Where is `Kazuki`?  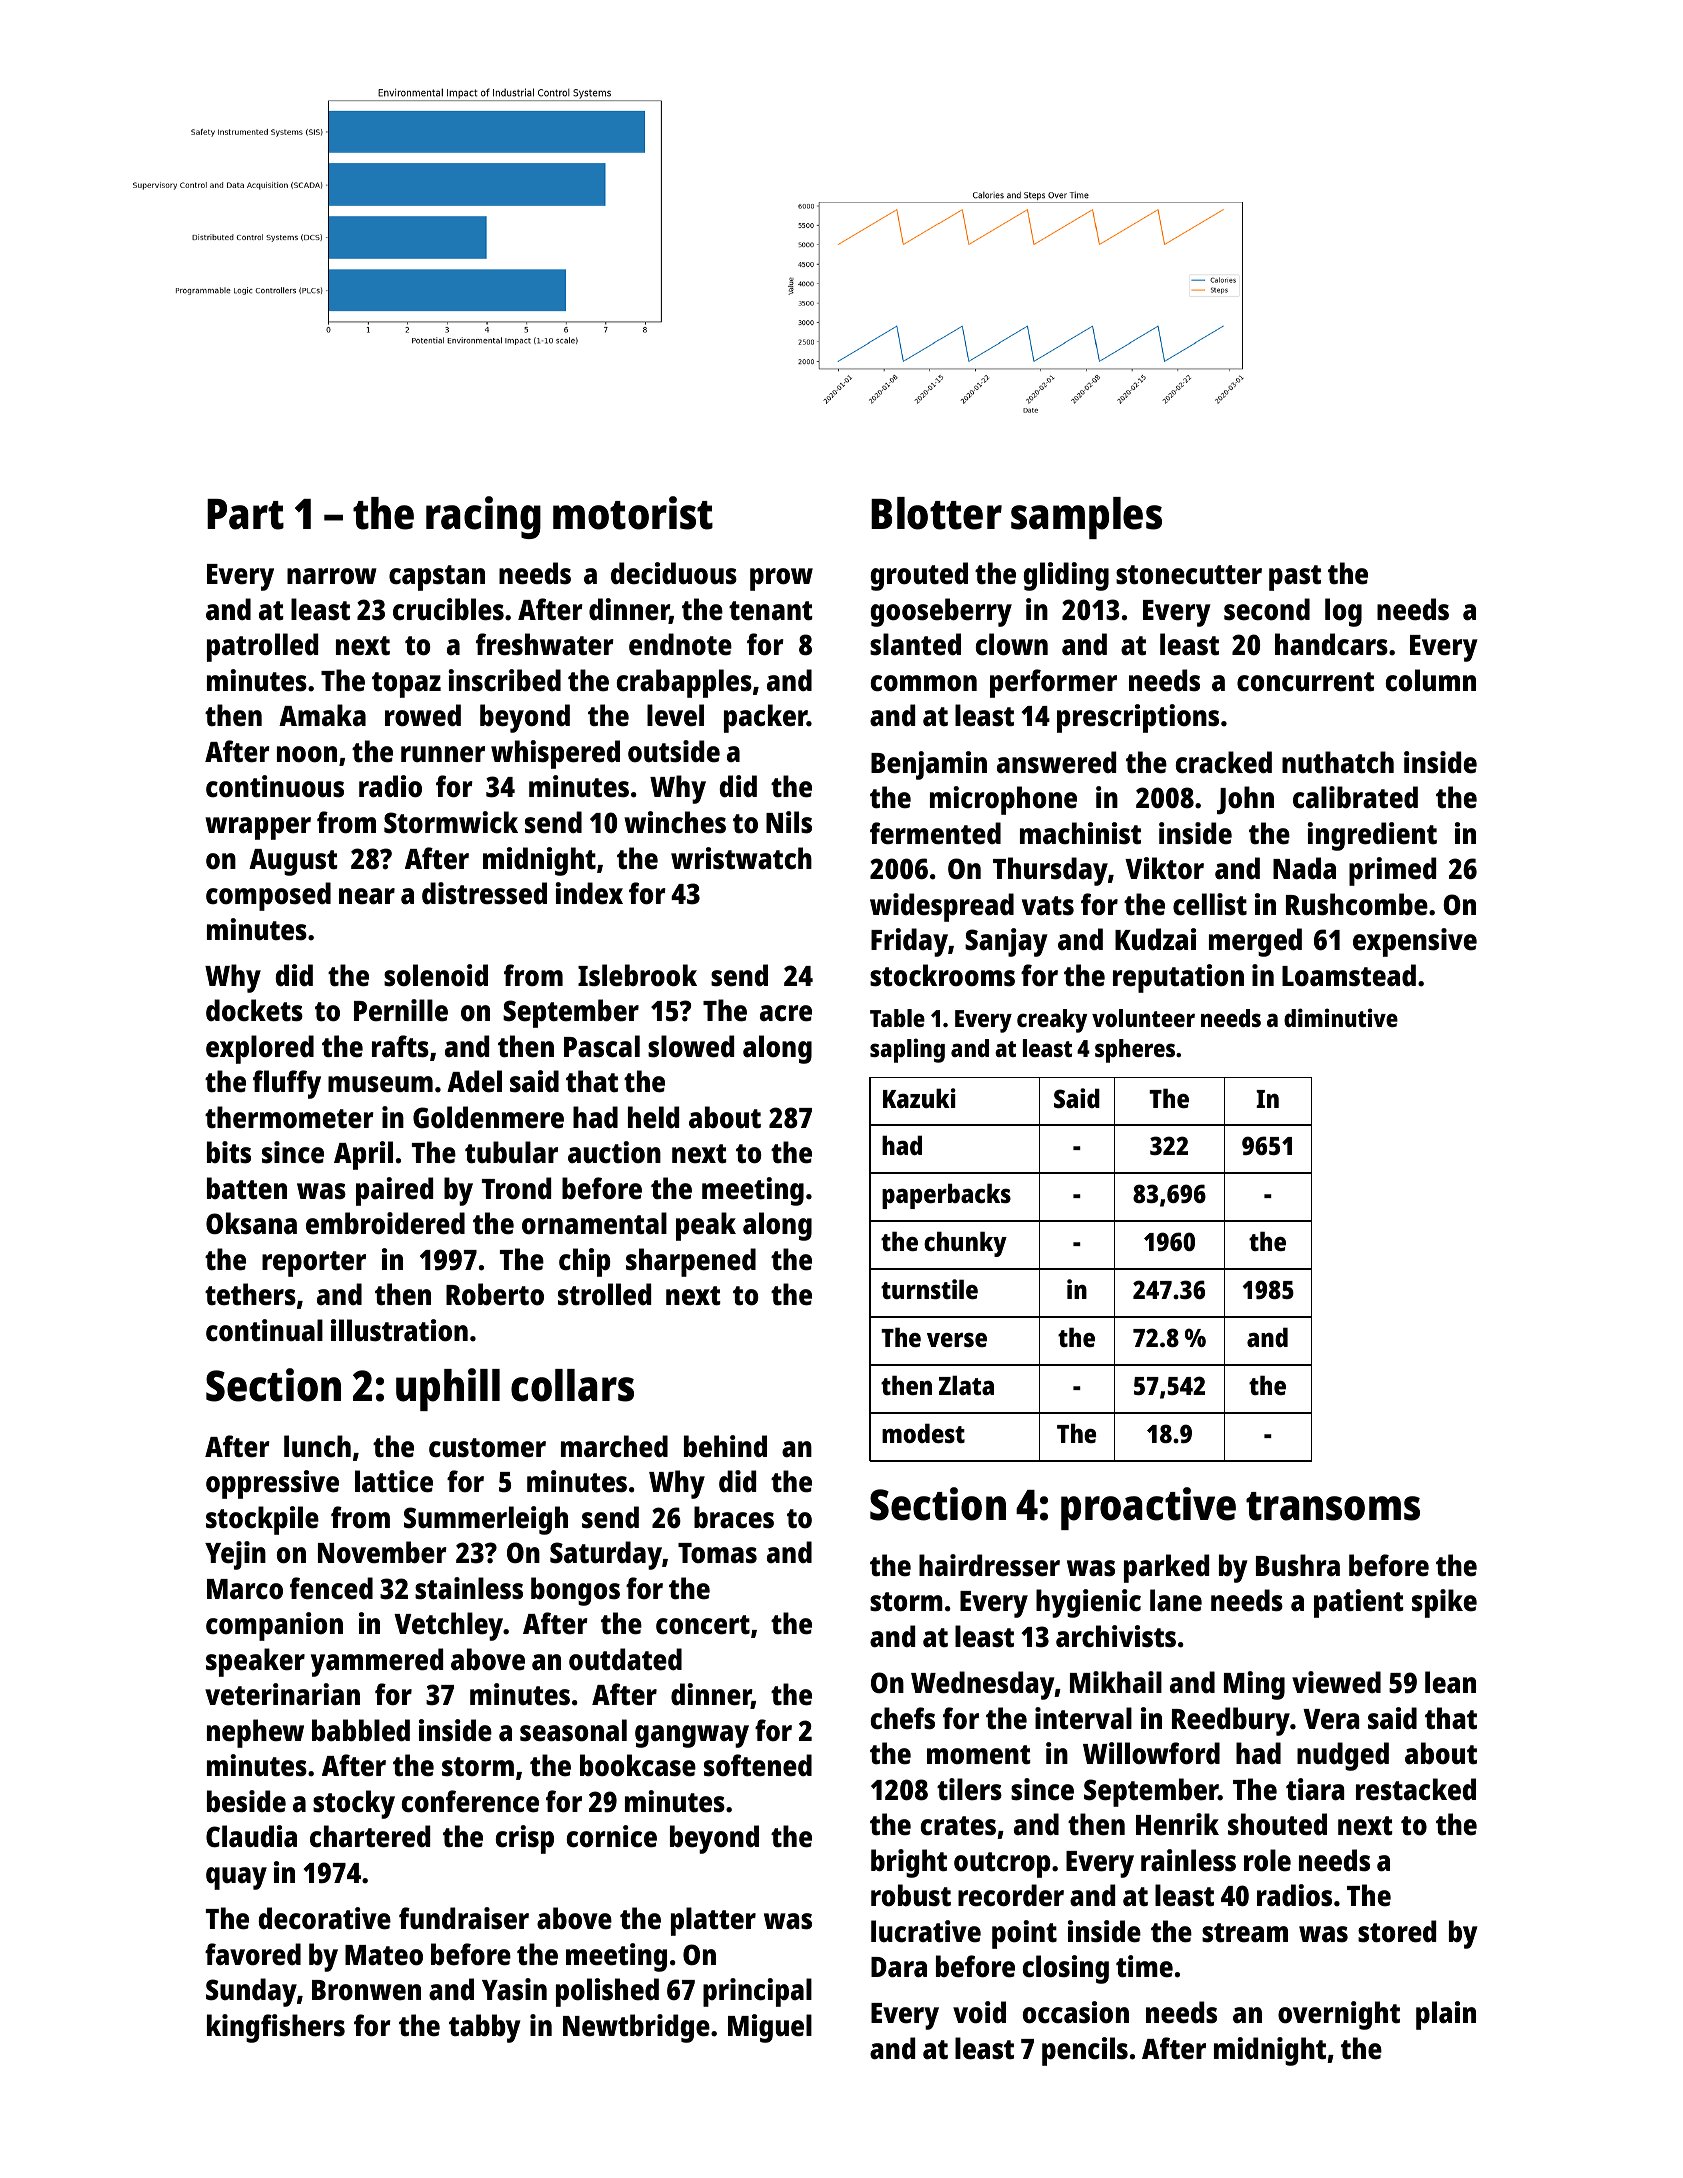 Kazuki is located at coordinates (919, 1098).
